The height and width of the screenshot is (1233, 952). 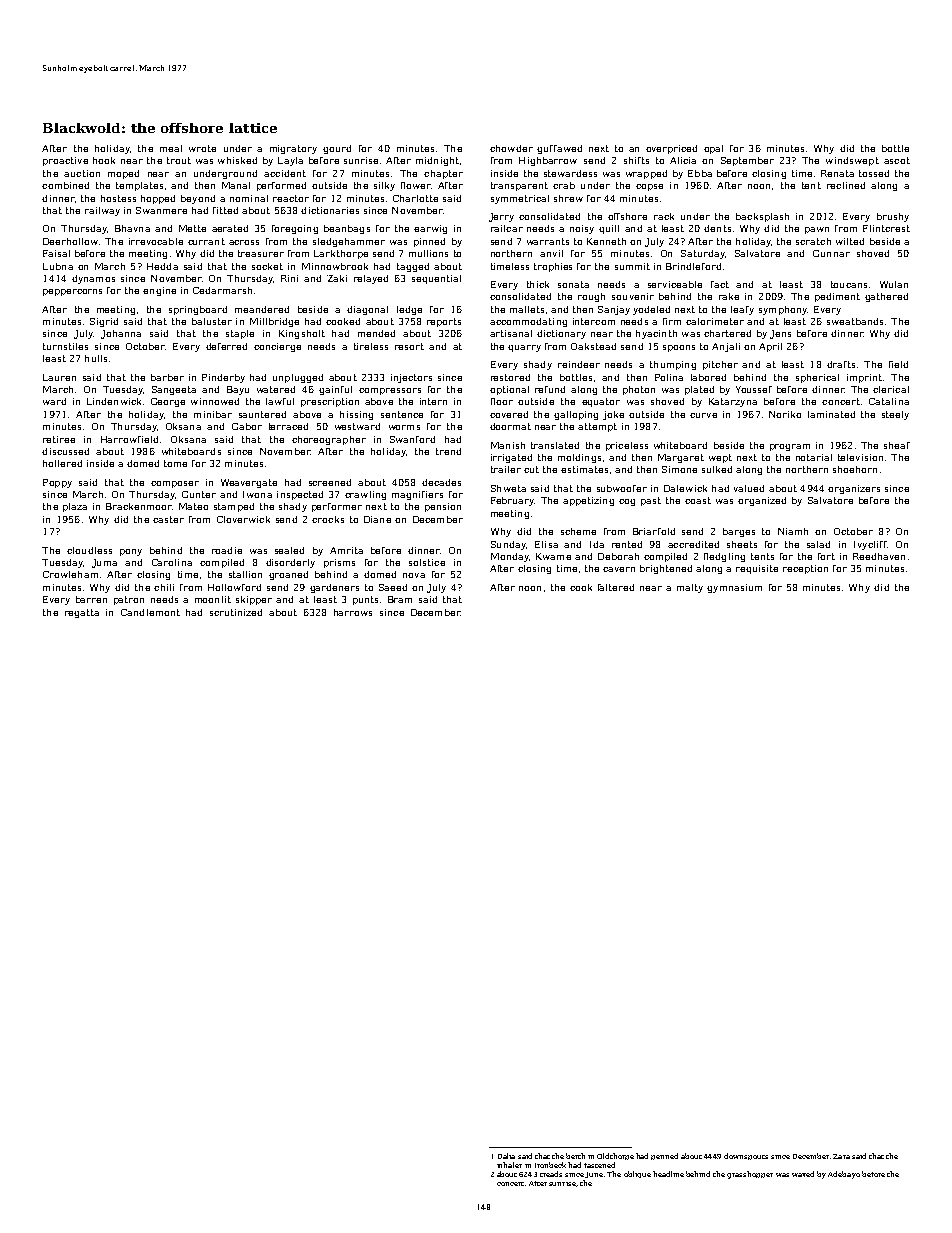 What do you see at coordinates (329, 440) in the screenshot?
I see `choreographer` at bounding box center [329, 440].
